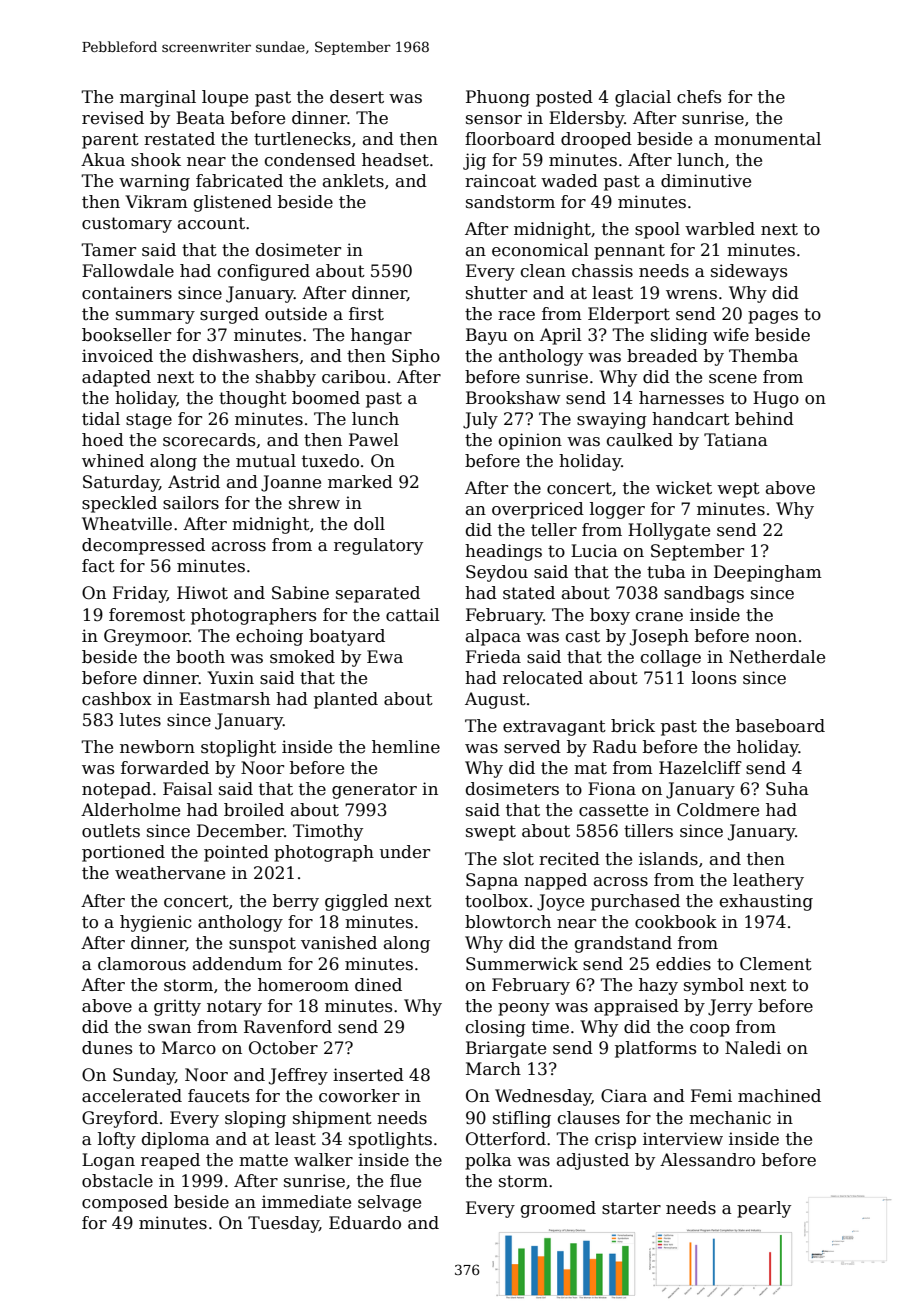 The height and width of the document is (1316, 908). What do you see at coordinates (225, 98) in the document?
I see `loupe` at bounding box center [225, 98].
